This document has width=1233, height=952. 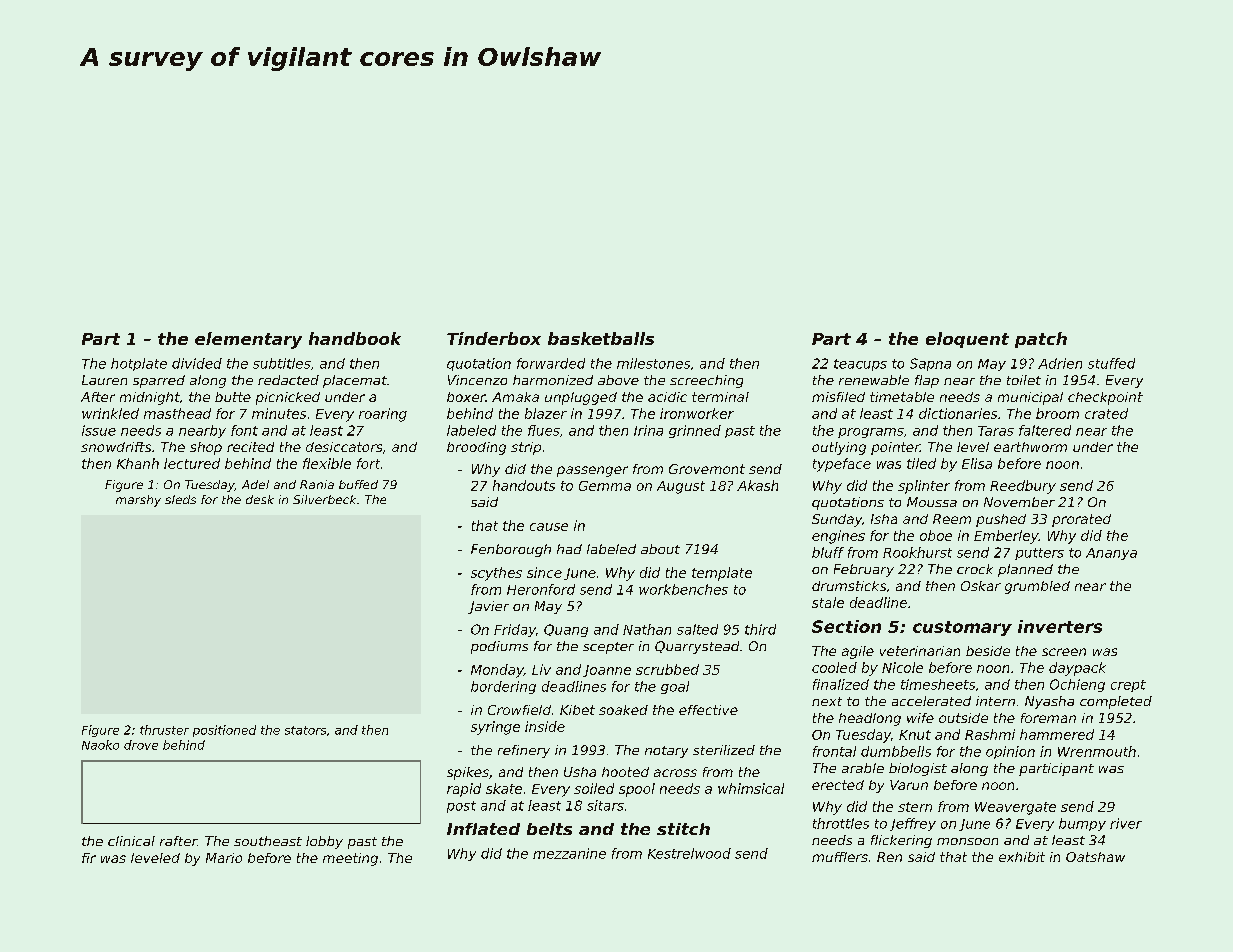 I want to click on above, so click(x=618, y=380).
